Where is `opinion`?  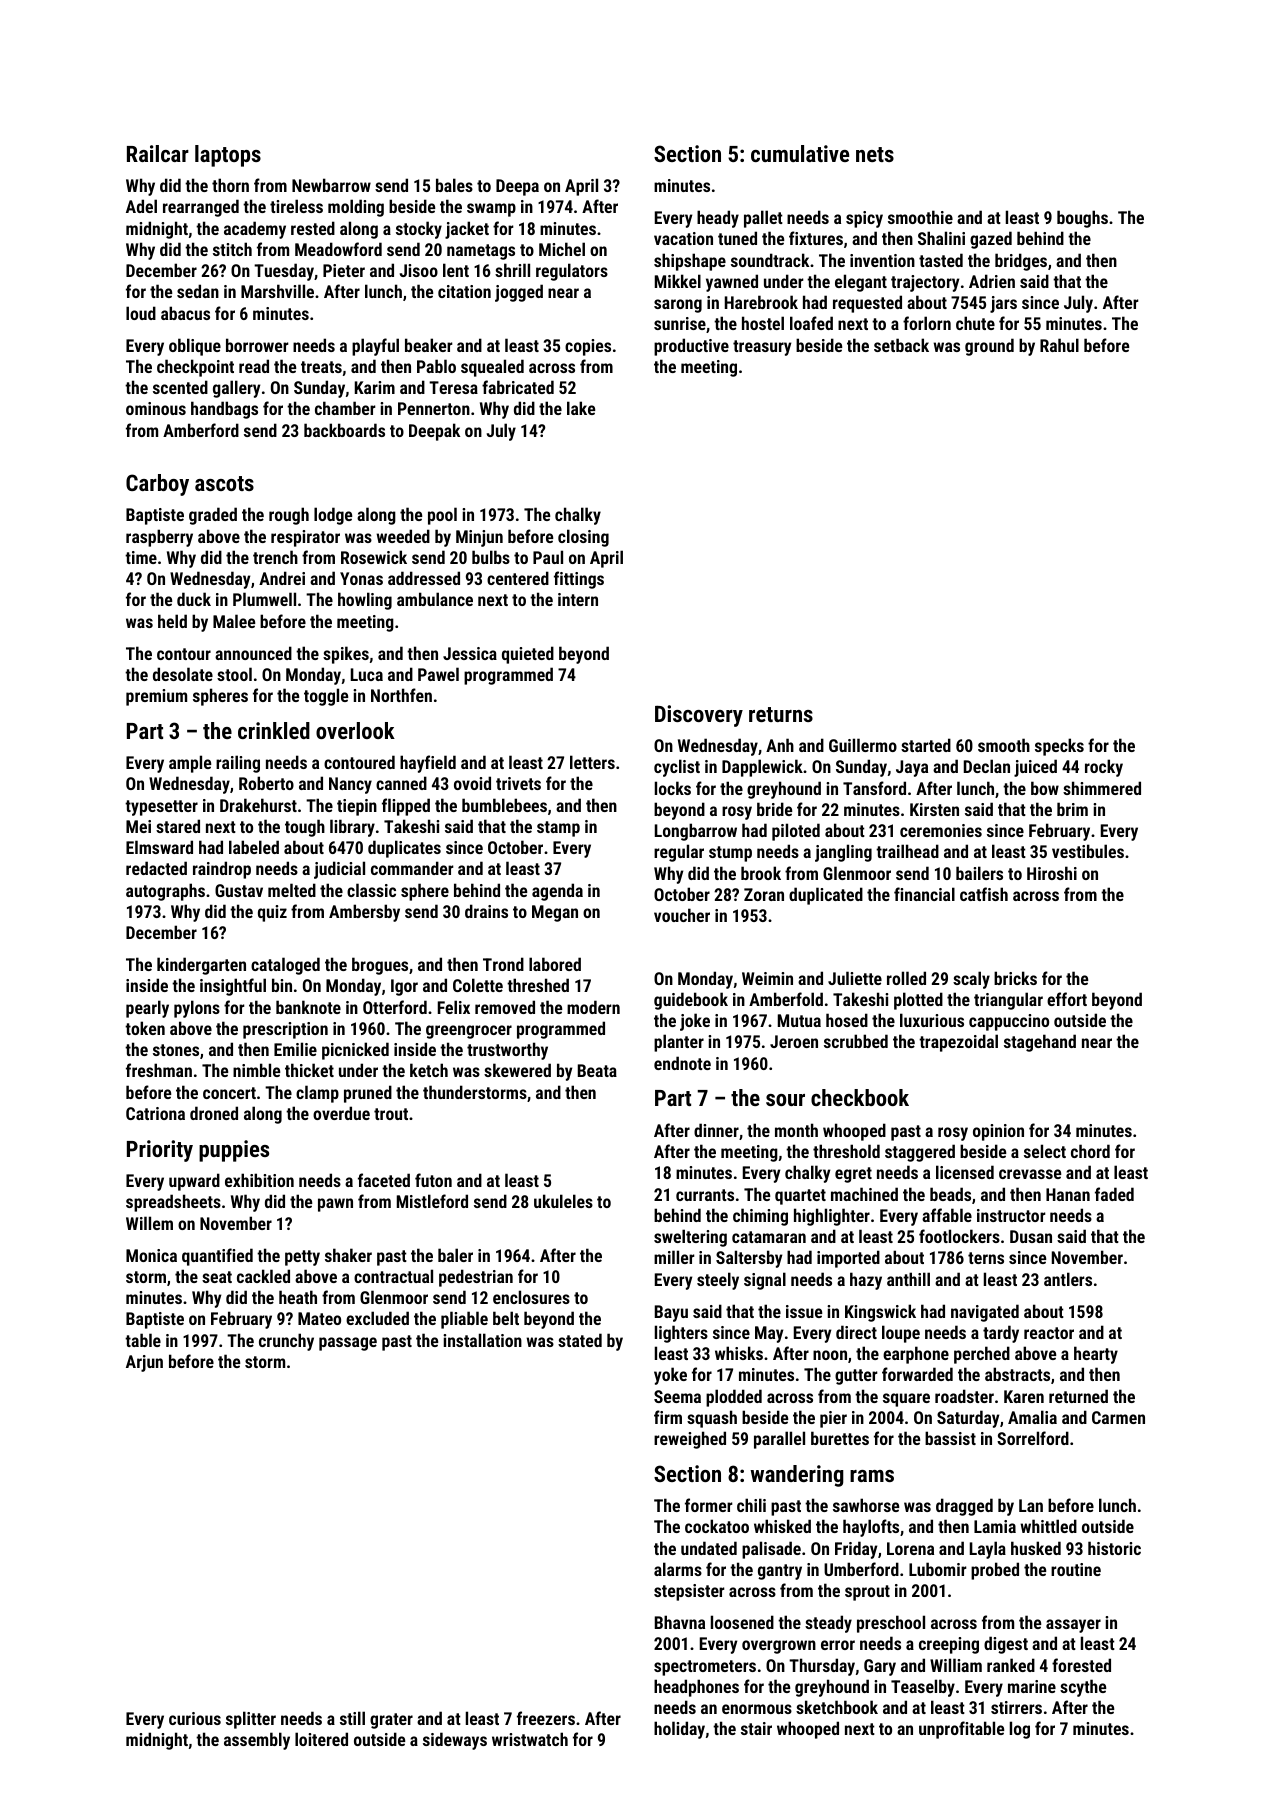 opinion is located at coordinates (998, 1132).
